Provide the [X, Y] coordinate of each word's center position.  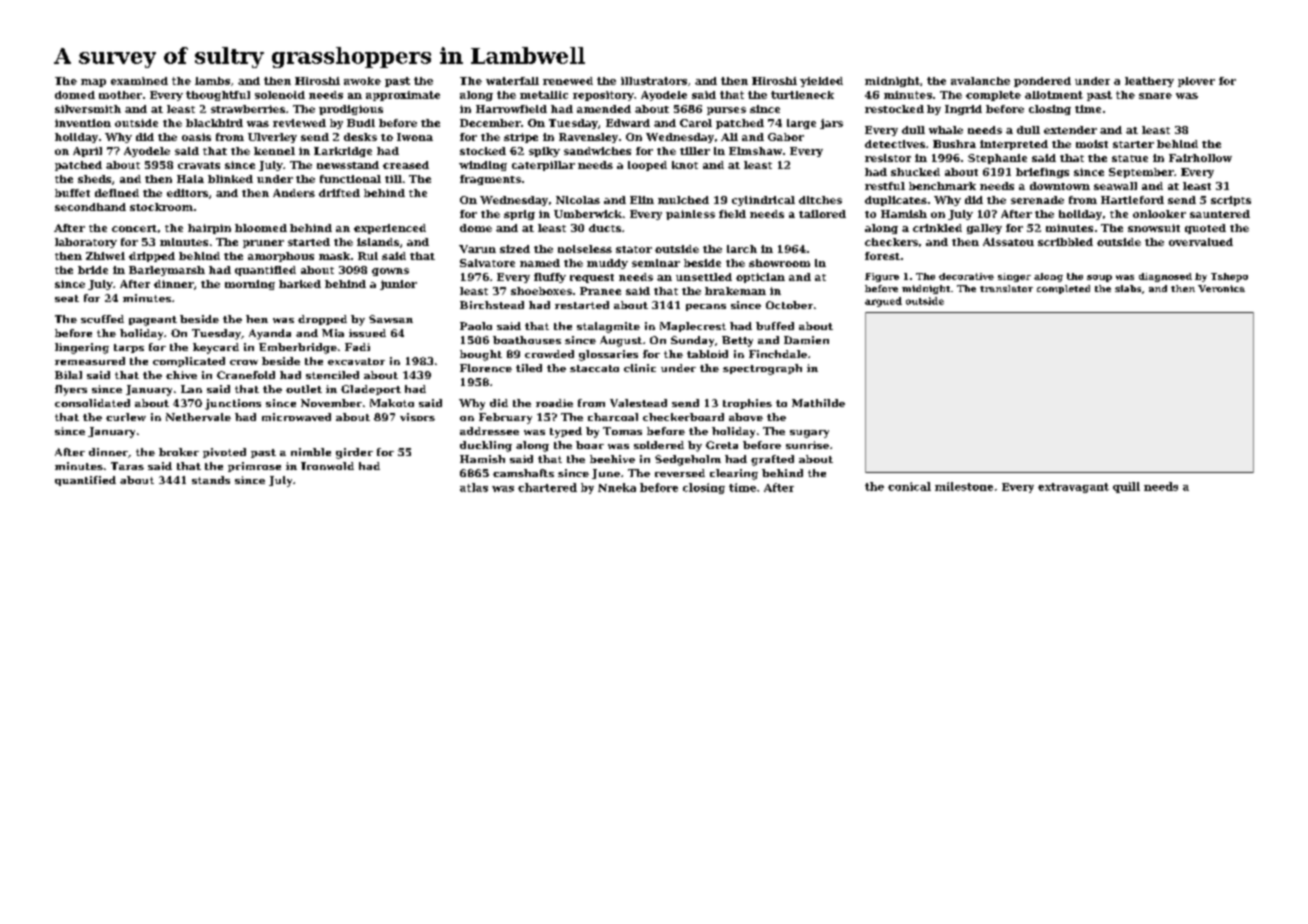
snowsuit [1154, 228]
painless [690, 215]
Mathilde [818, 403]
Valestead [638, 403]
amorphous [281, 257]
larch [742, 249]
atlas [474, 487]
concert [134, 228]
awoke [362, 81]
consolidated [92, 403]
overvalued [1201, 242]
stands [211, 480]
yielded [821, 82]
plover [1196, 82]
